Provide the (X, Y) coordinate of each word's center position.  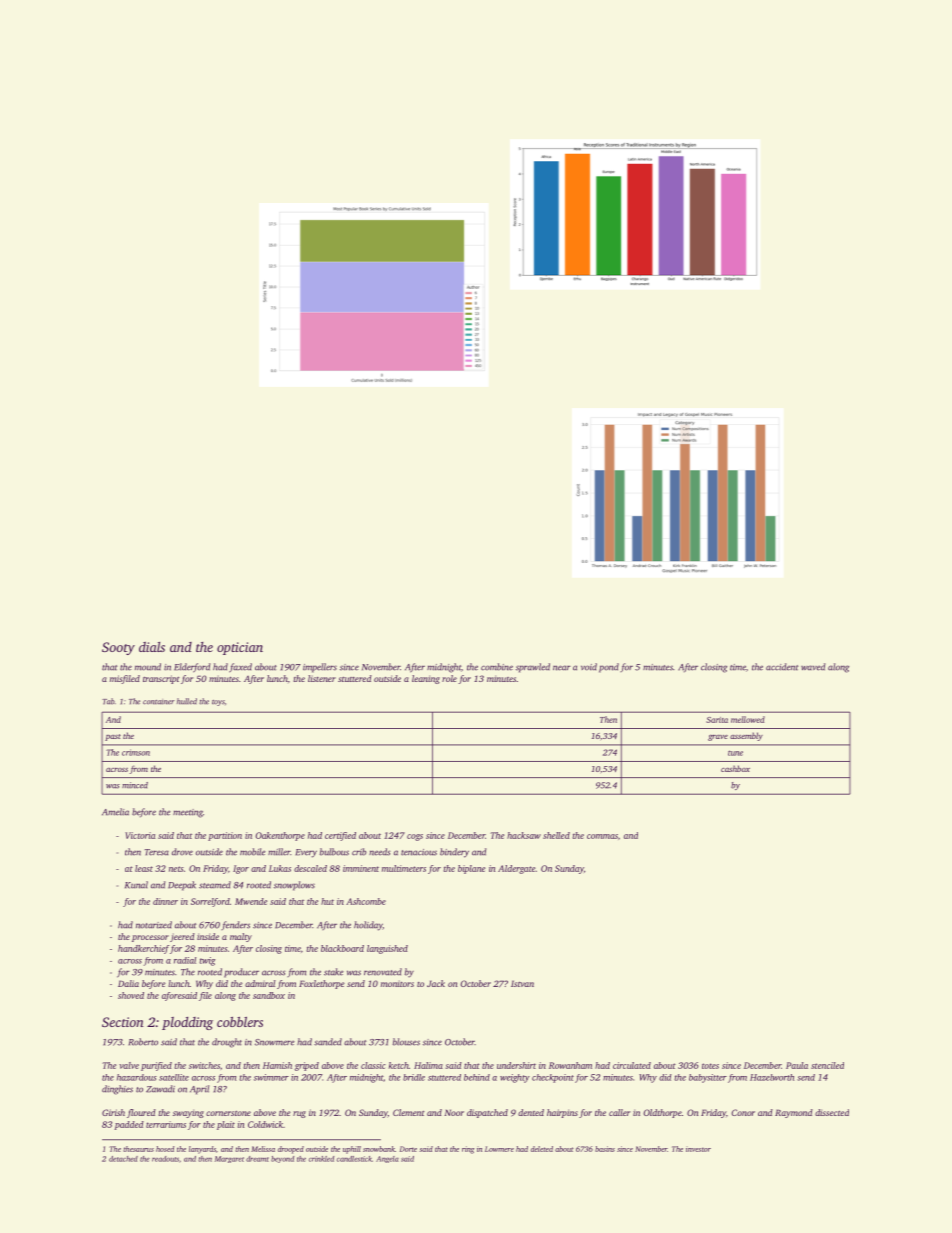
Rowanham (570, 1065)
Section (123, 1022)
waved (813, 667)
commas (602, 836)
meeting (188, 813)
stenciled (827, 1065)
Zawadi (160, 1089)
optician (240, 648)
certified (340, 836)
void (589, 667)
